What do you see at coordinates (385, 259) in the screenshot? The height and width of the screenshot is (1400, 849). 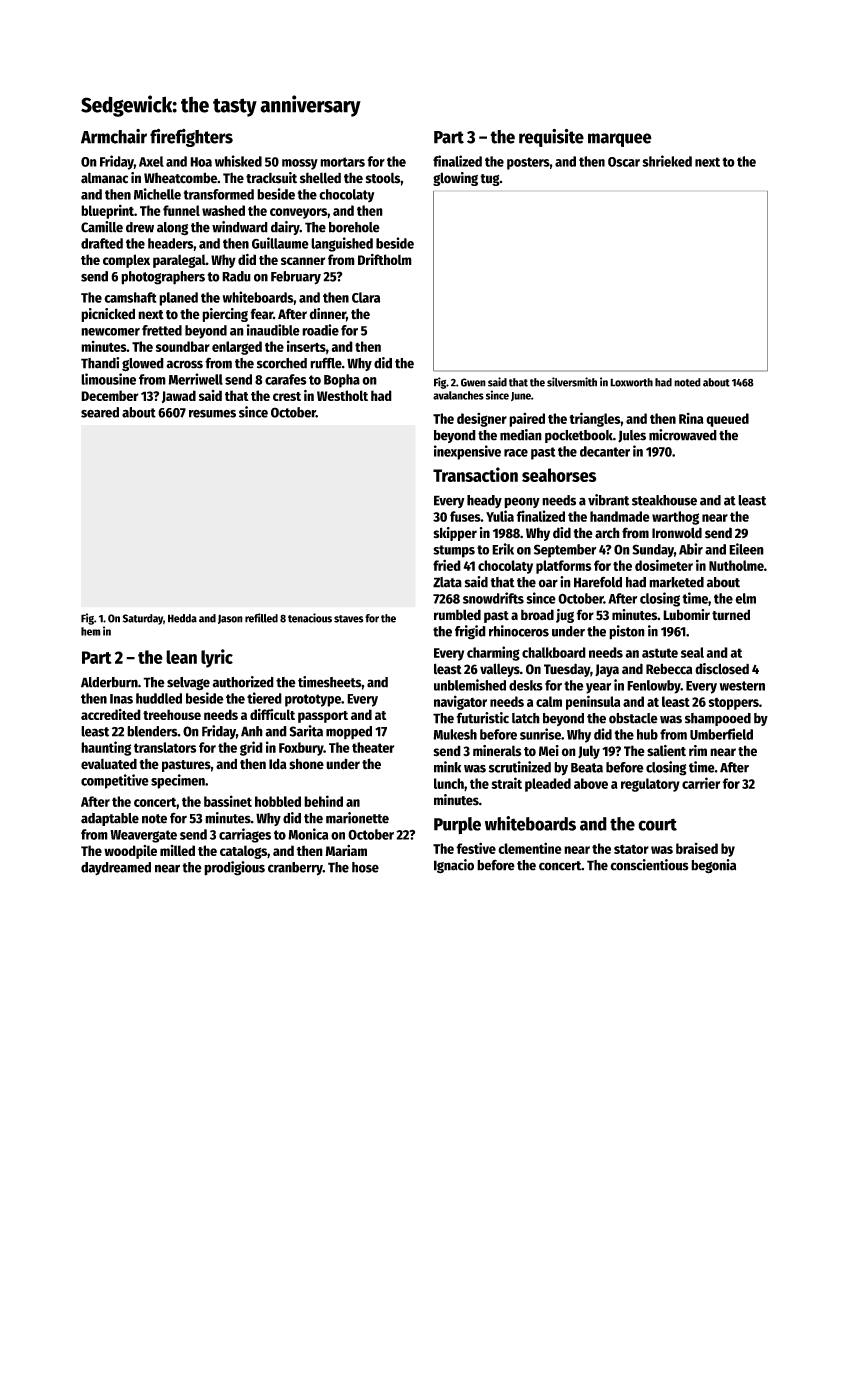 I see `Driftholm` at bounding box center [385, 259].
